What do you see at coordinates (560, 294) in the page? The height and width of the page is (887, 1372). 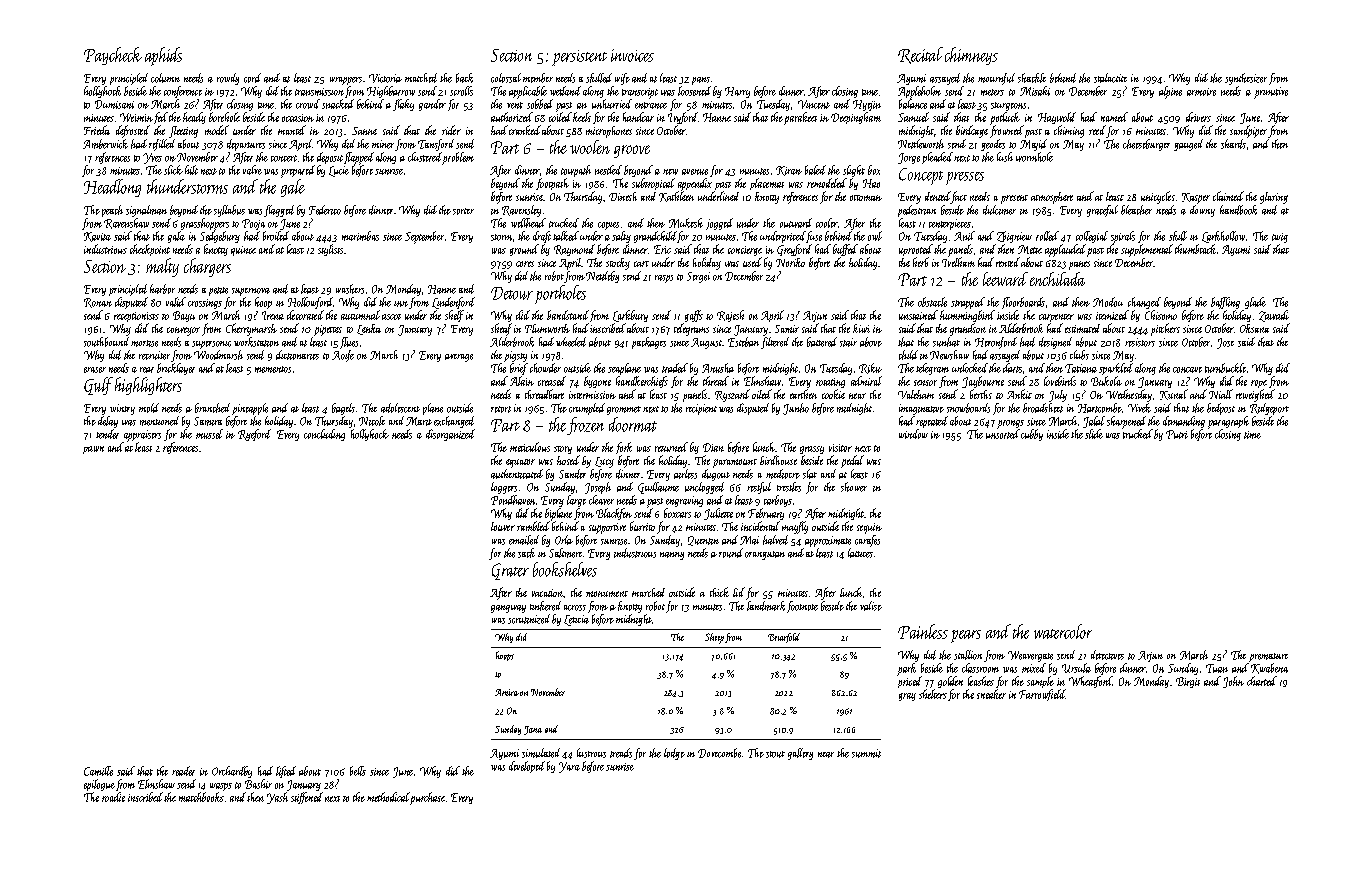 I see `portholes` at bounding box center [560, 294].
